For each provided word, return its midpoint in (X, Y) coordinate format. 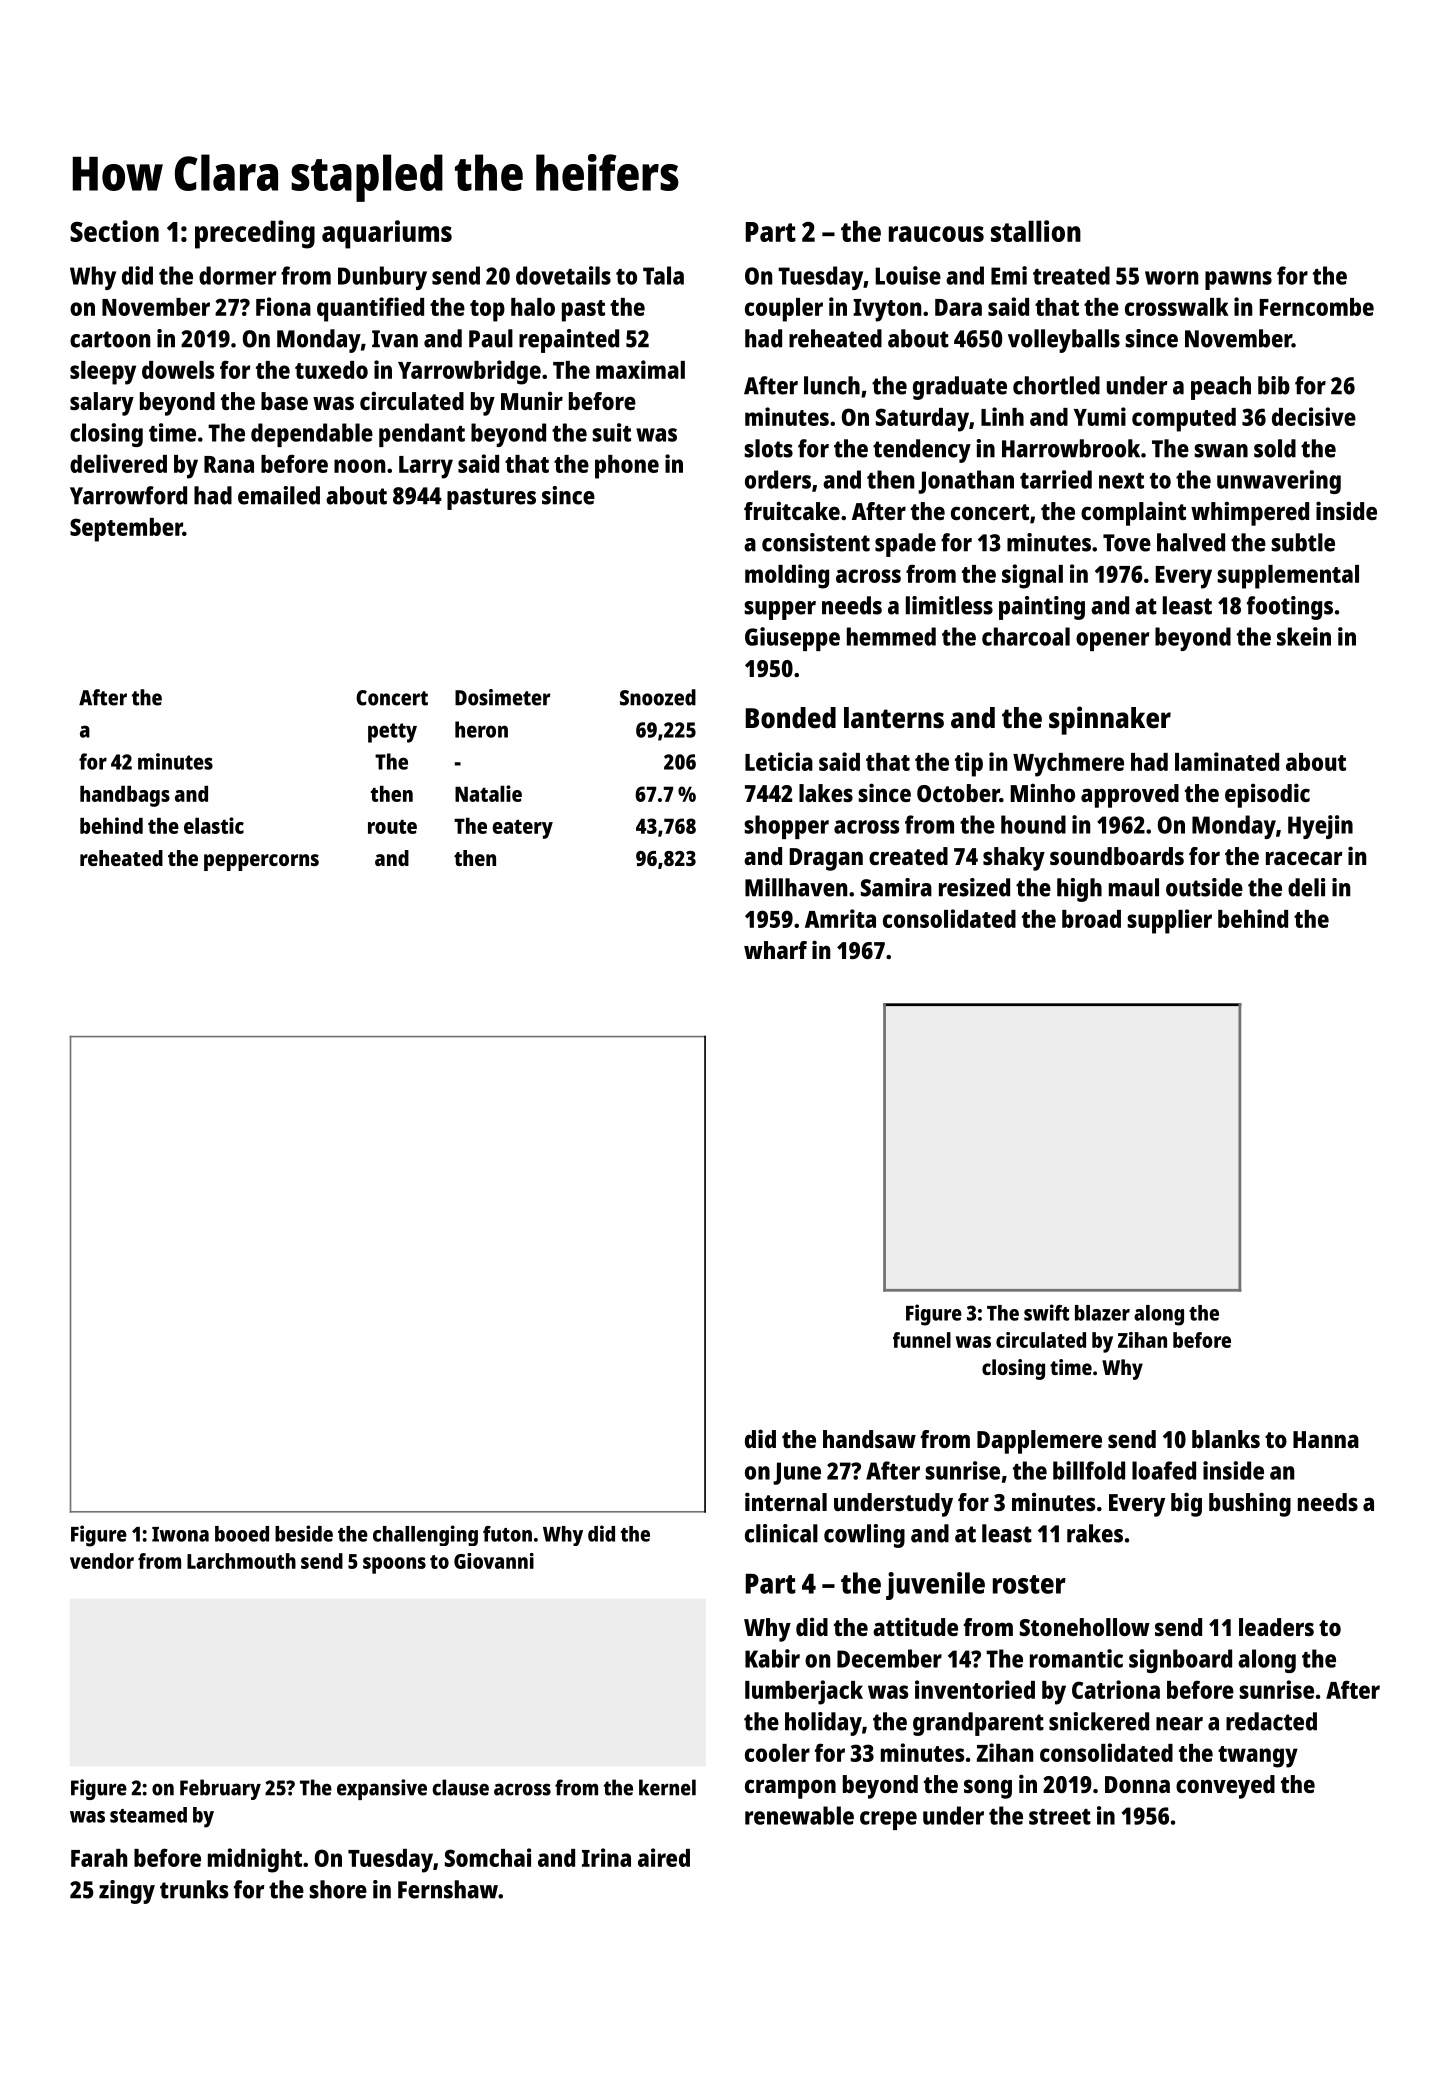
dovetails (563, 275)
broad (1091, 919)
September (126, 530)
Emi (1009, 275)
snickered (1099, 1721)
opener (1112, 641)
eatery (523, 829)
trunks (194, 1889)
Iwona (180, 1534)
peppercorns (261, 862)
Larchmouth (241, 1561)
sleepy (103, 373)
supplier (1169, 921)
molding (787, 576)
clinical (781, 1533)
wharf (775, 950)
